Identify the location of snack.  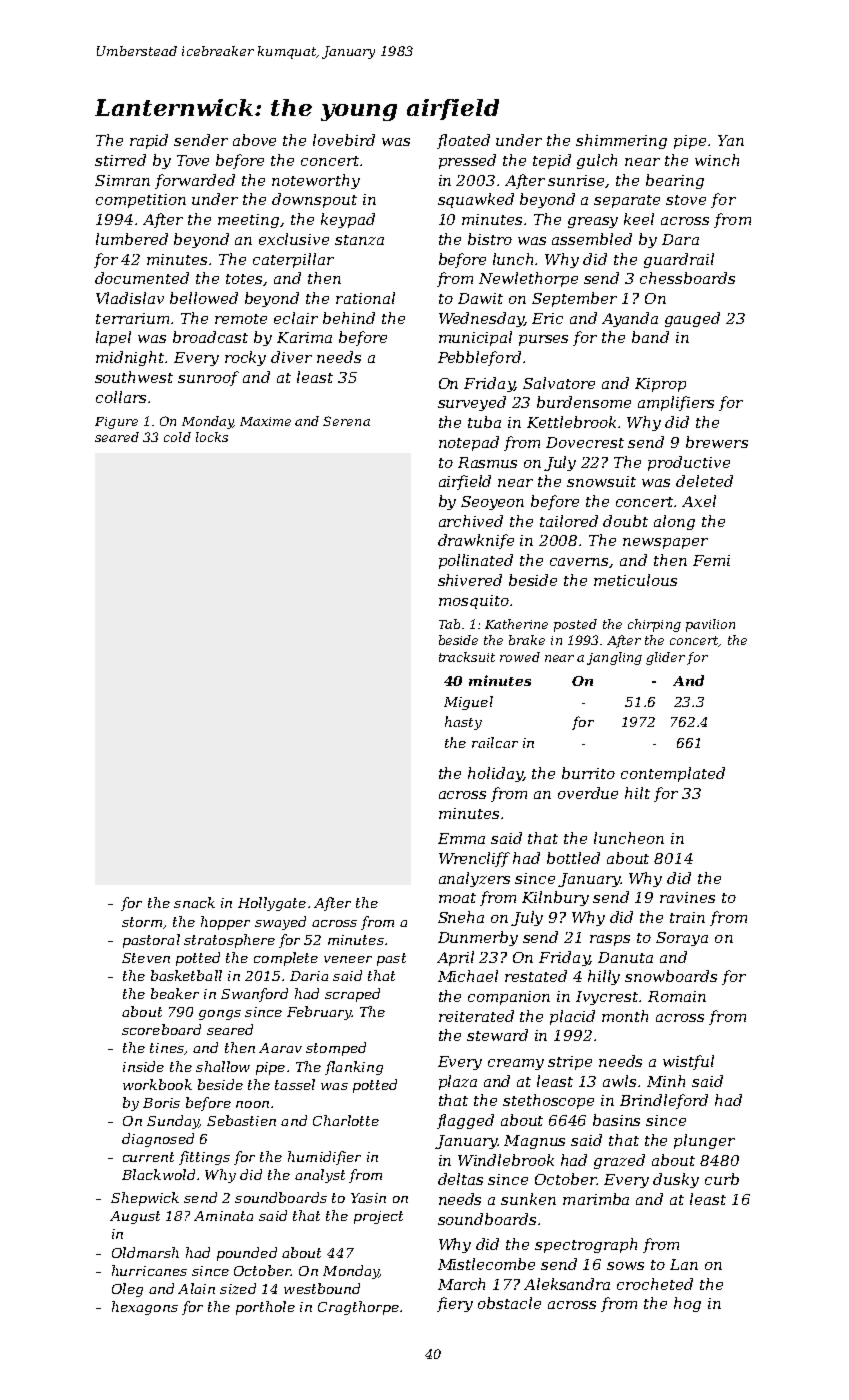
(194, 902).
